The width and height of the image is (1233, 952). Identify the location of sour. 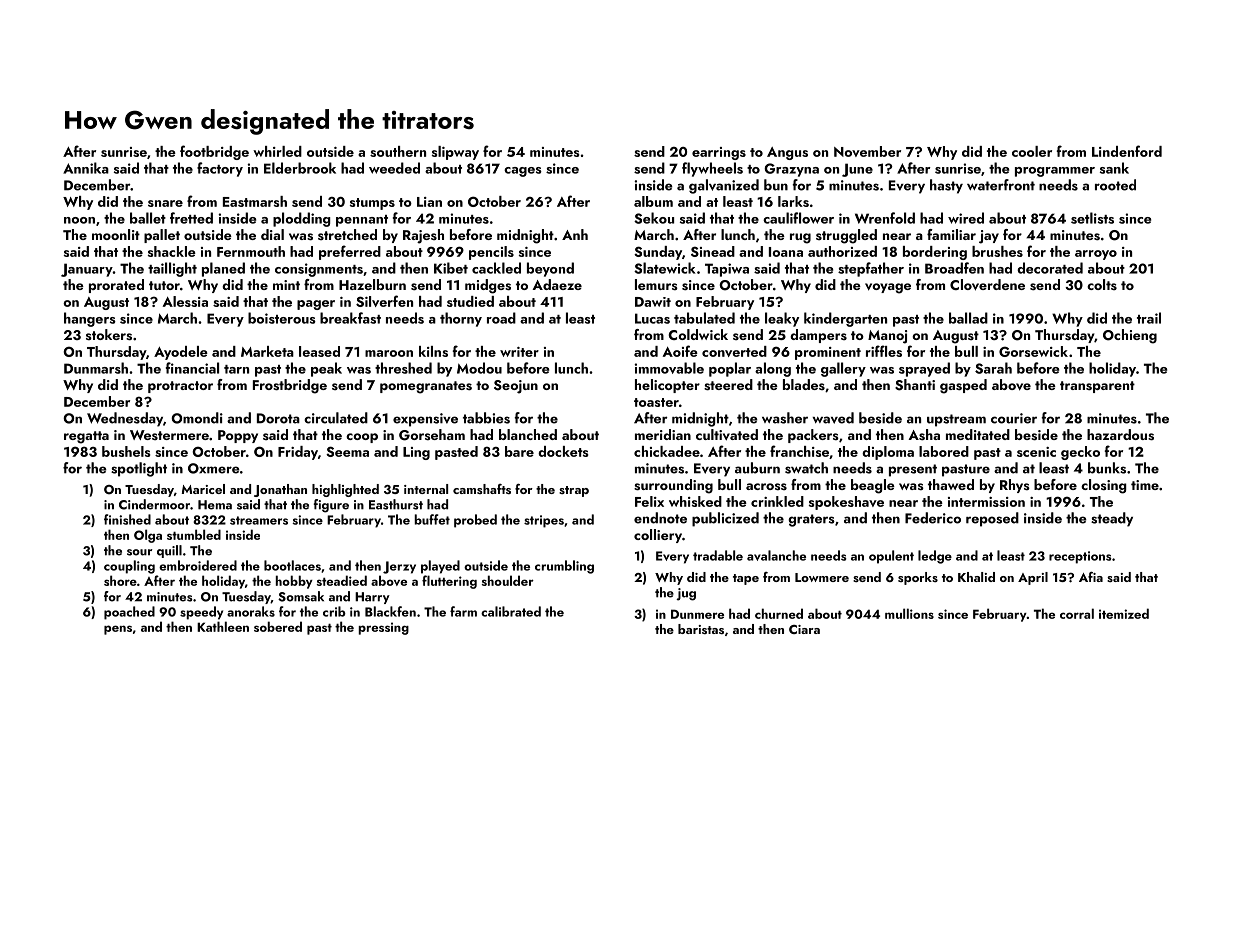
(139, 552).
